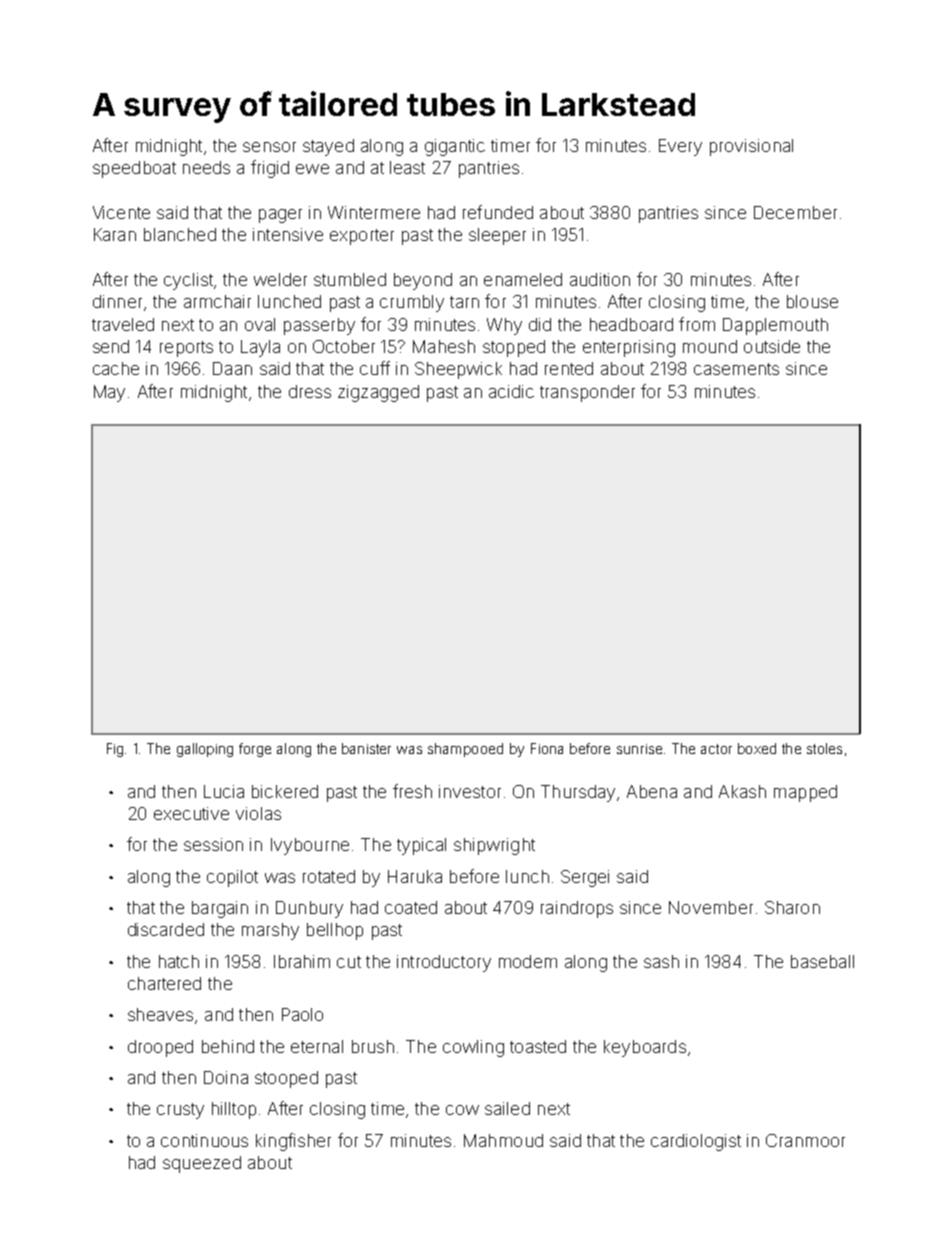  Describe the element at coordinates (455, 147) in the screenshot. I see `gigantic` at that location.
